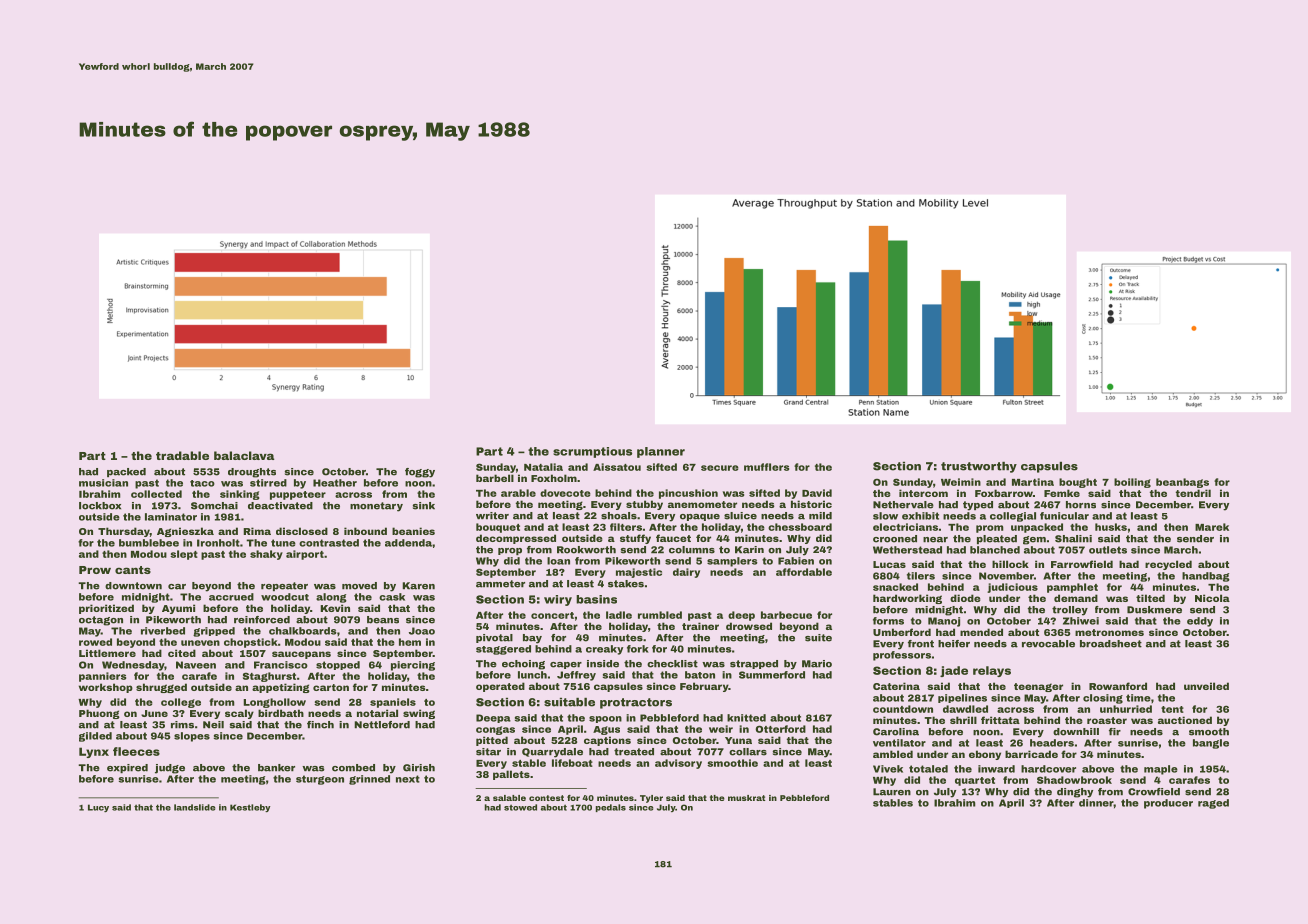 The height and width of the screenshot is (924, 1308). Describe the element at coordinates (944, 622) in the screenshot. I see `Manoj` at that location.
